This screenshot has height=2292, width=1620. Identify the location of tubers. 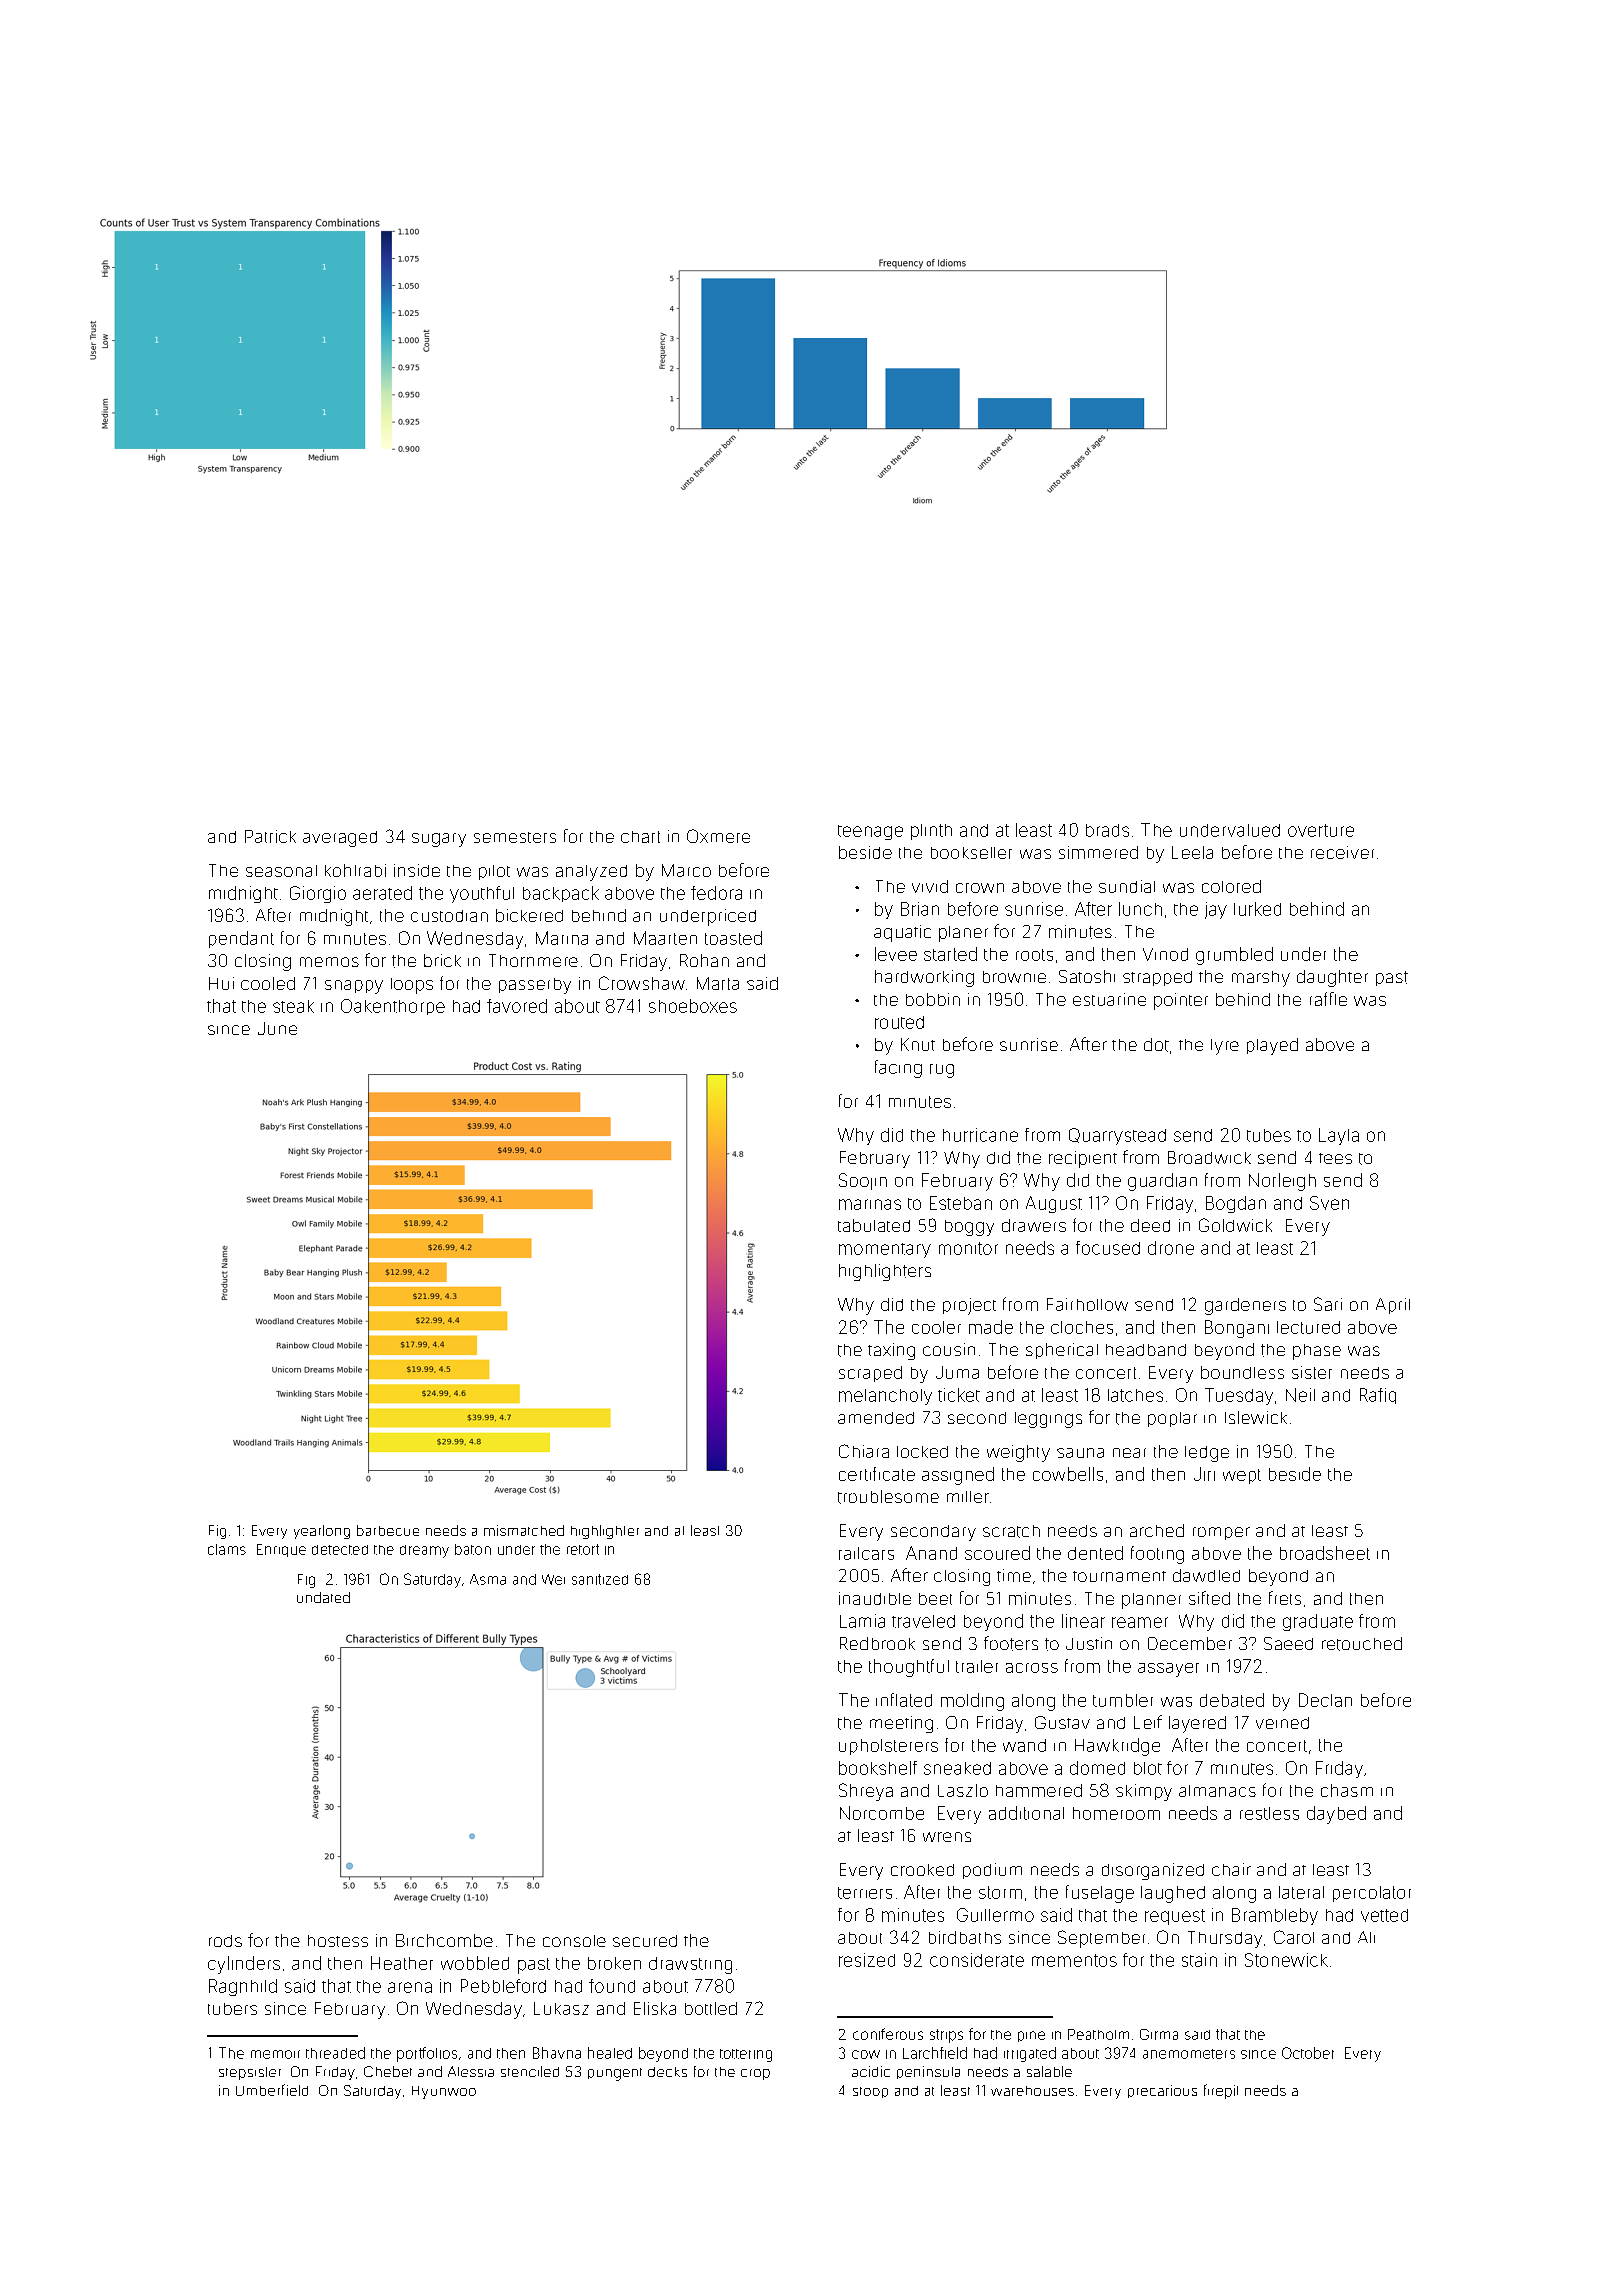
(232, 2009).
